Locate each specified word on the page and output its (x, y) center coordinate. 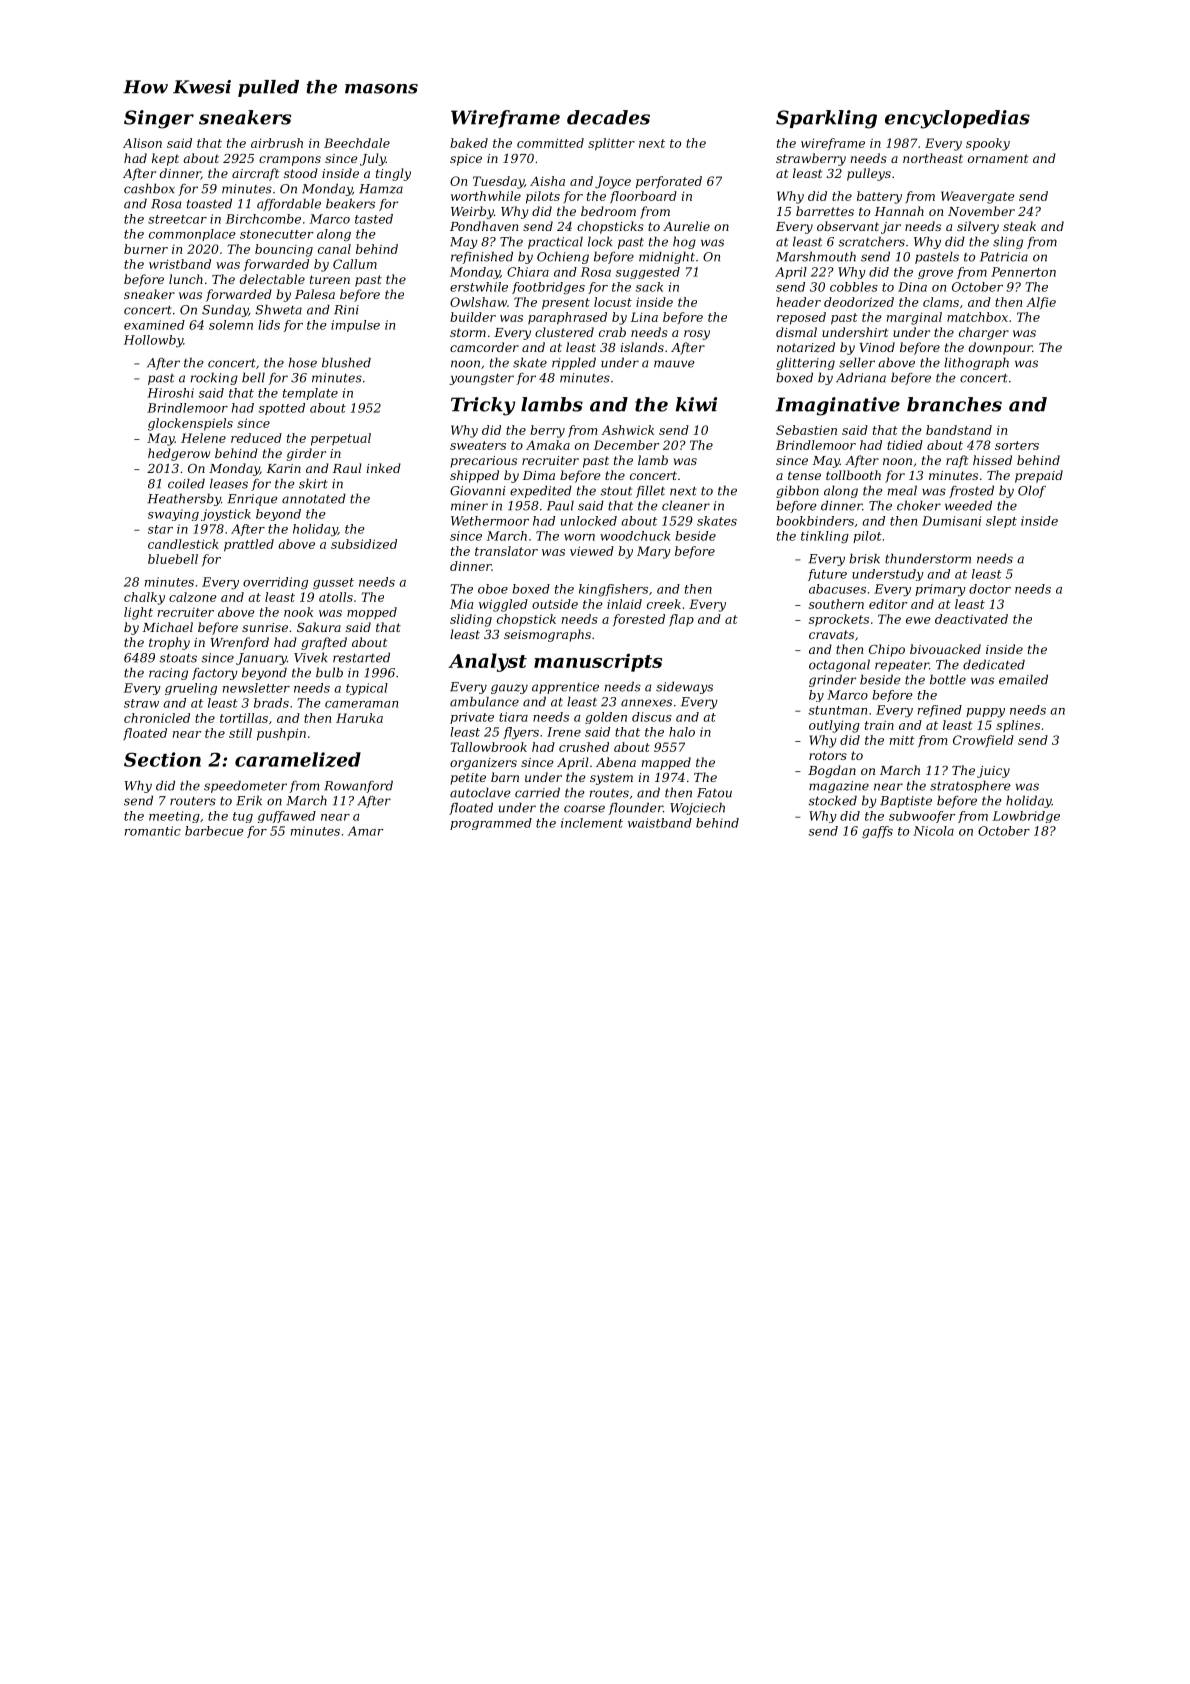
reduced (256, 438)
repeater (902, 666)
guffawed (287, 817)
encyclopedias (957, 119)
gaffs (877, 832)
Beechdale (357, 143)
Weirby (472, 212)
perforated (669, 182)
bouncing (284, 250)
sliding (471, 620)
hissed (992, 460)
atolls (336, 597)
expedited (541, 491)
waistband (660, 823)
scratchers (871, 241)
